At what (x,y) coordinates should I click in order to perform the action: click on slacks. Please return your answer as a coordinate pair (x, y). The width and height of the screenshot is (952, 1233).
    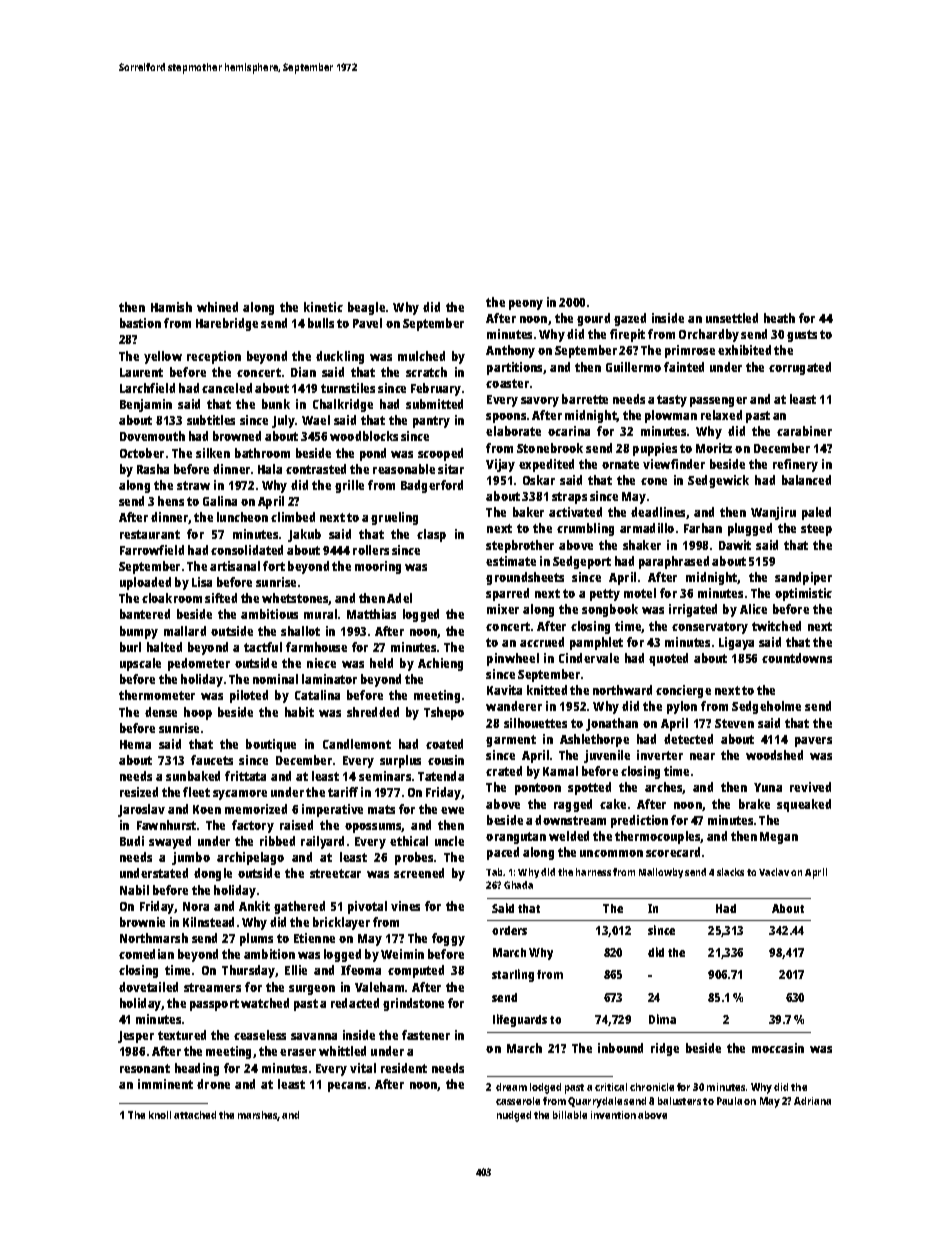
    Looking at the image, I should click on (730, 872).
